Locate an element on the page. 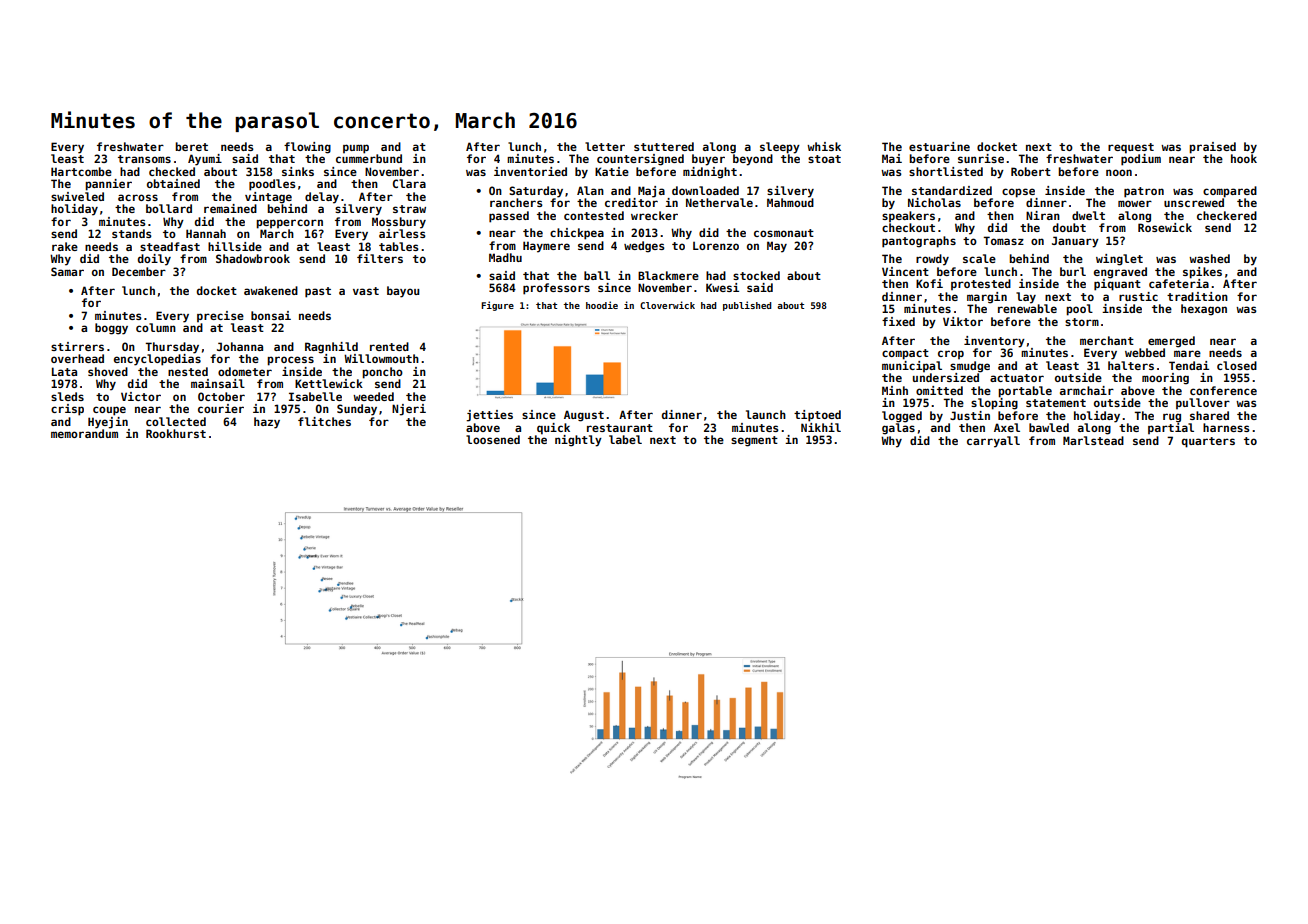 This image has width=1308, height=924. checked is located at coordinates (172, 171).
